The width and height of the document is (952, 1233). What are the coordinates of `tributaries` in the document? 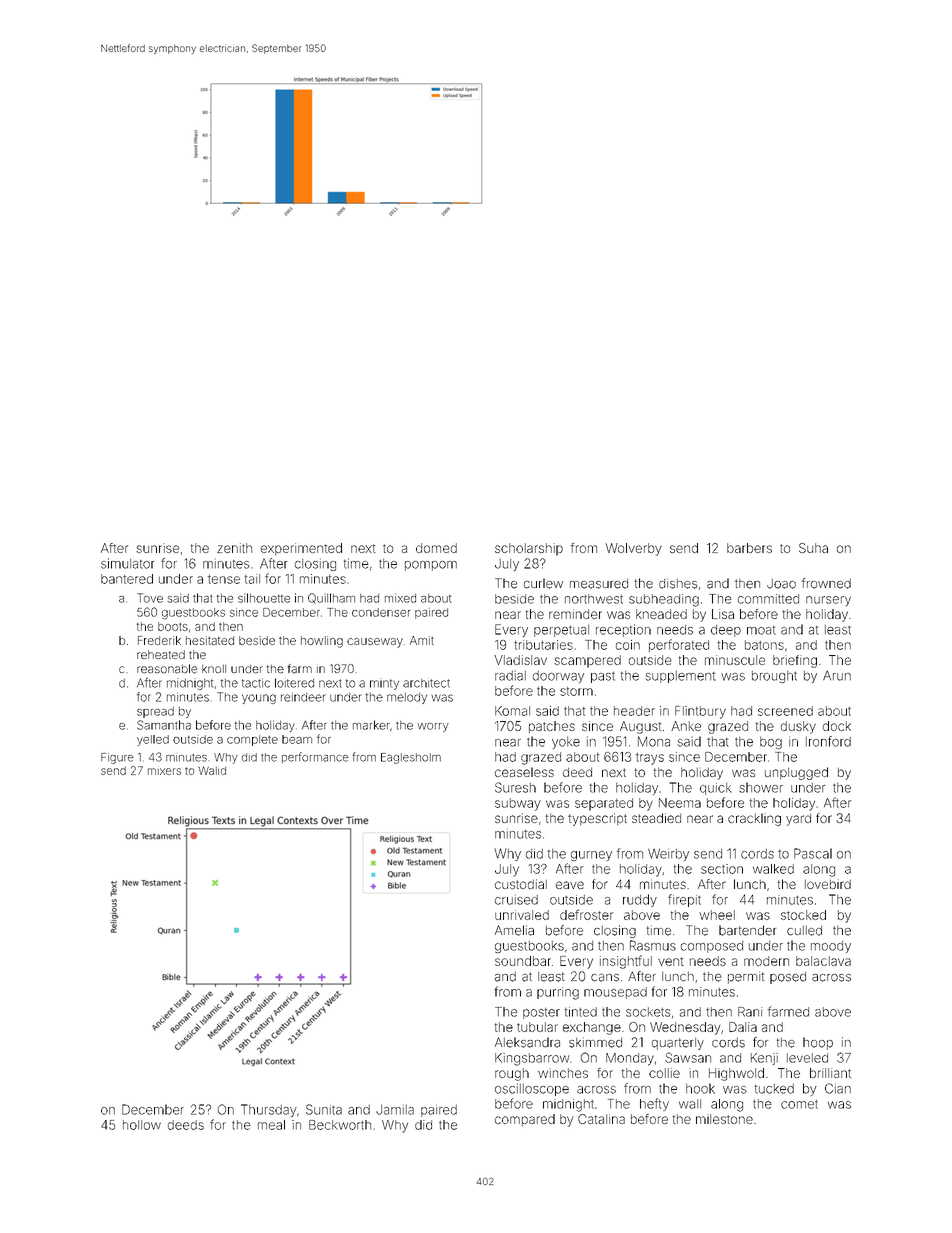 It's located at (543, 645).
